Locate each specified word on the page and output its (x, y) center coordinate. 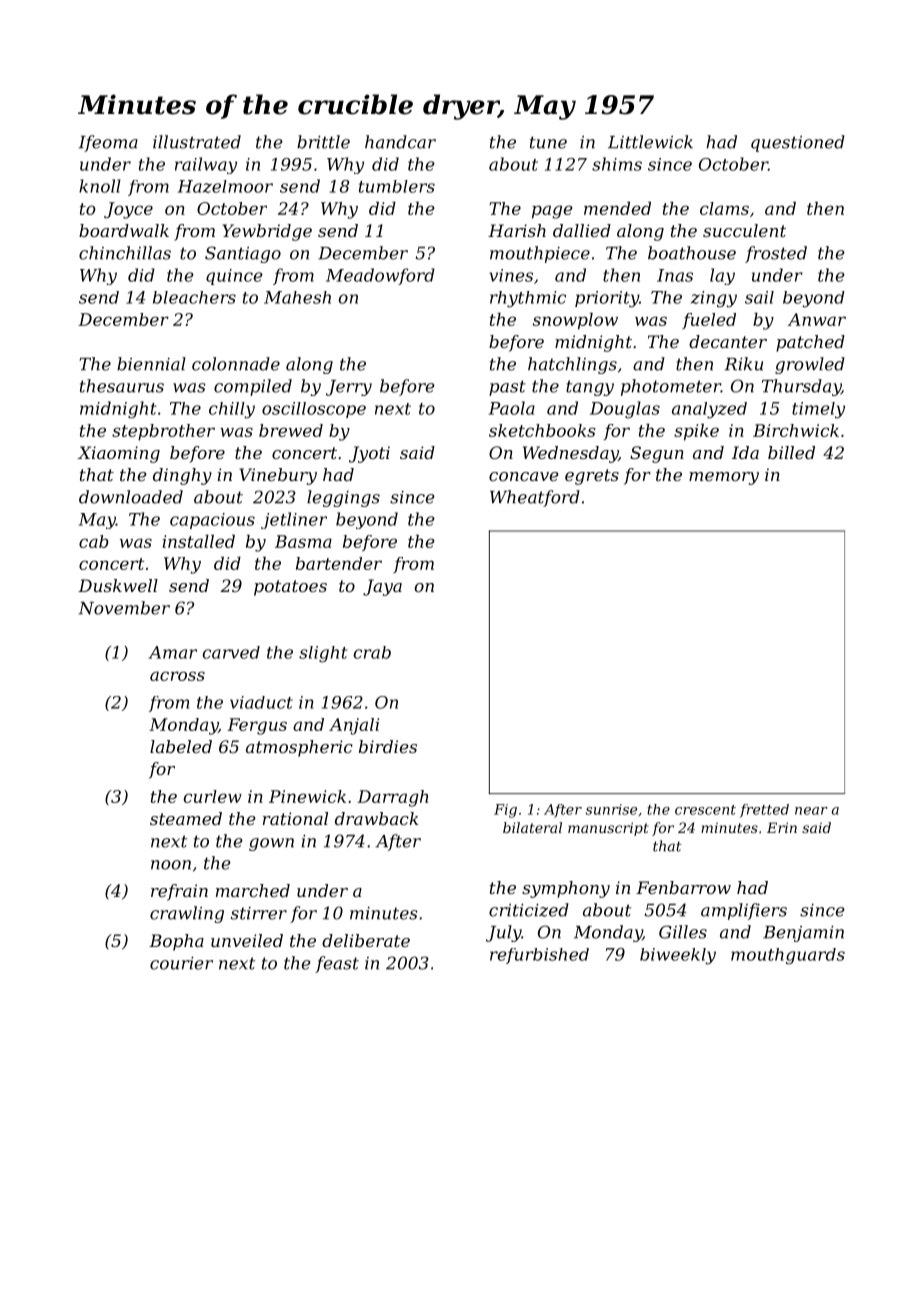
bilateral (532, 827)
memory (724, 478)
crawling (187, 914)
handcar (400, 142)
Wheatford (535, 498)
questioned (798, 143)
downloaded (131, 497)
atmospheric (299, 748)
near (811, 811)
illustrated (197, 142)
